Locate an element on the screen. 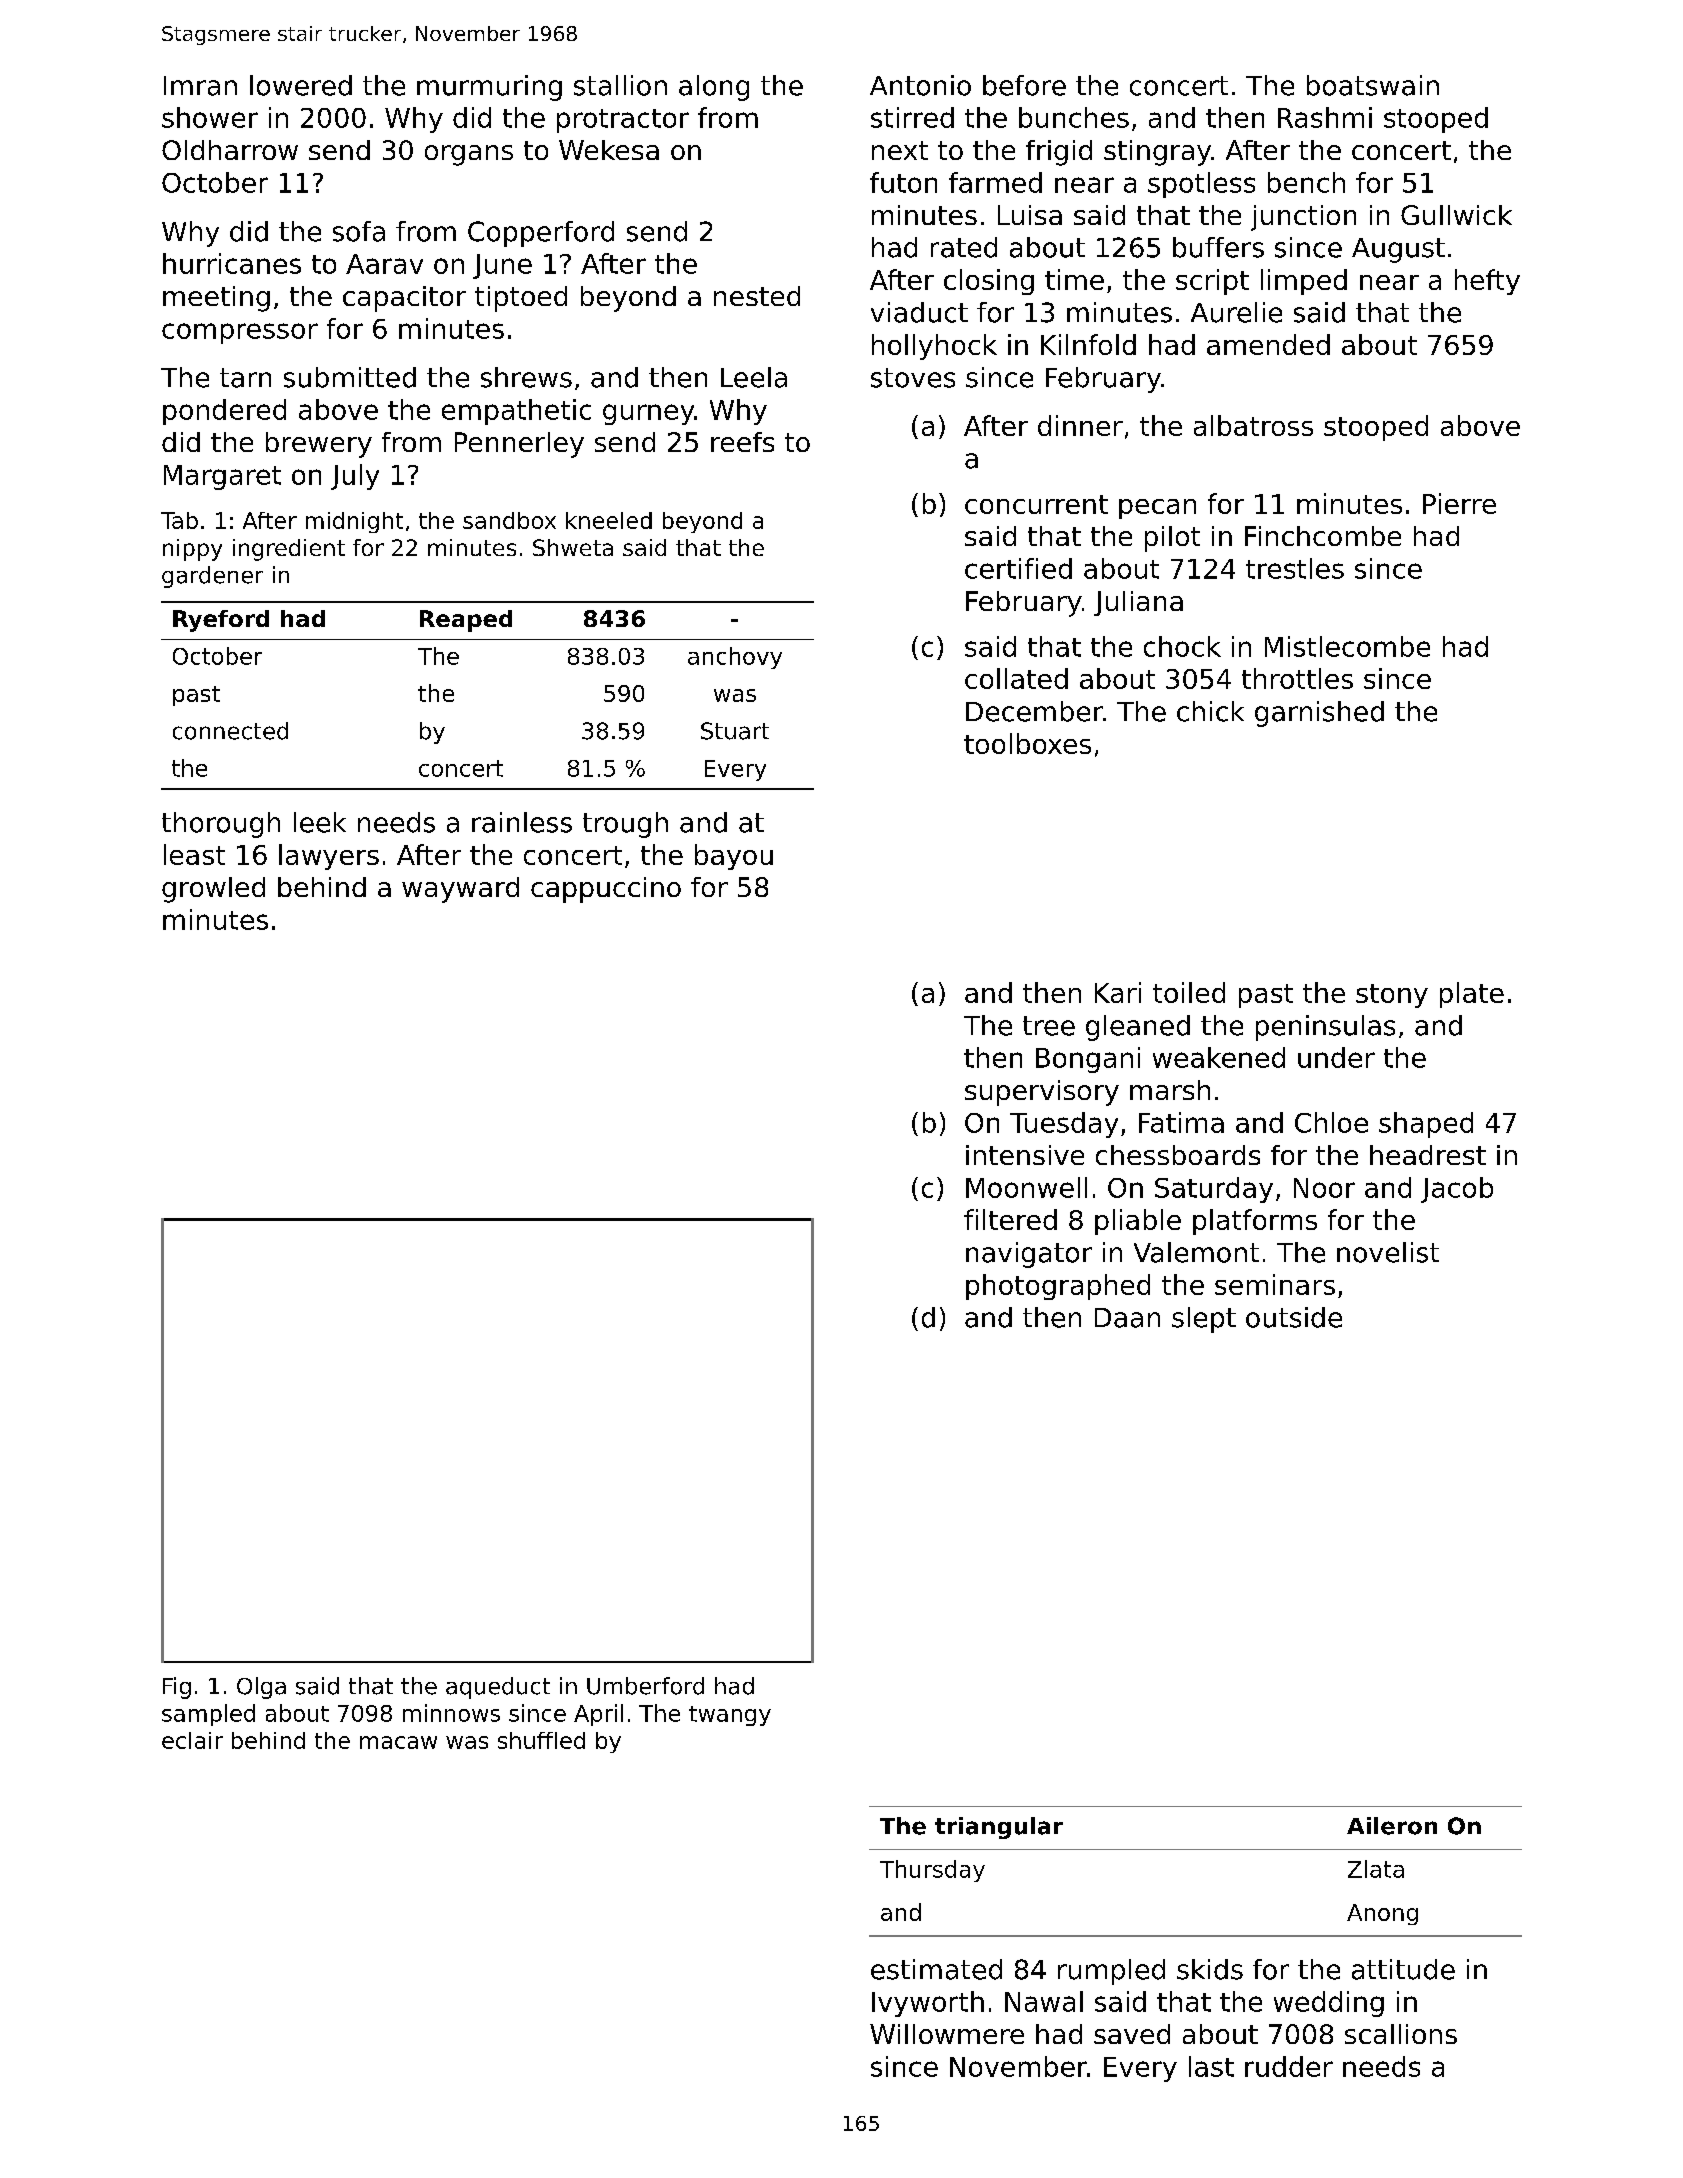 The height and width of the screenshot is (2178, 1683). stony is located at coordinates (1392, 996).
